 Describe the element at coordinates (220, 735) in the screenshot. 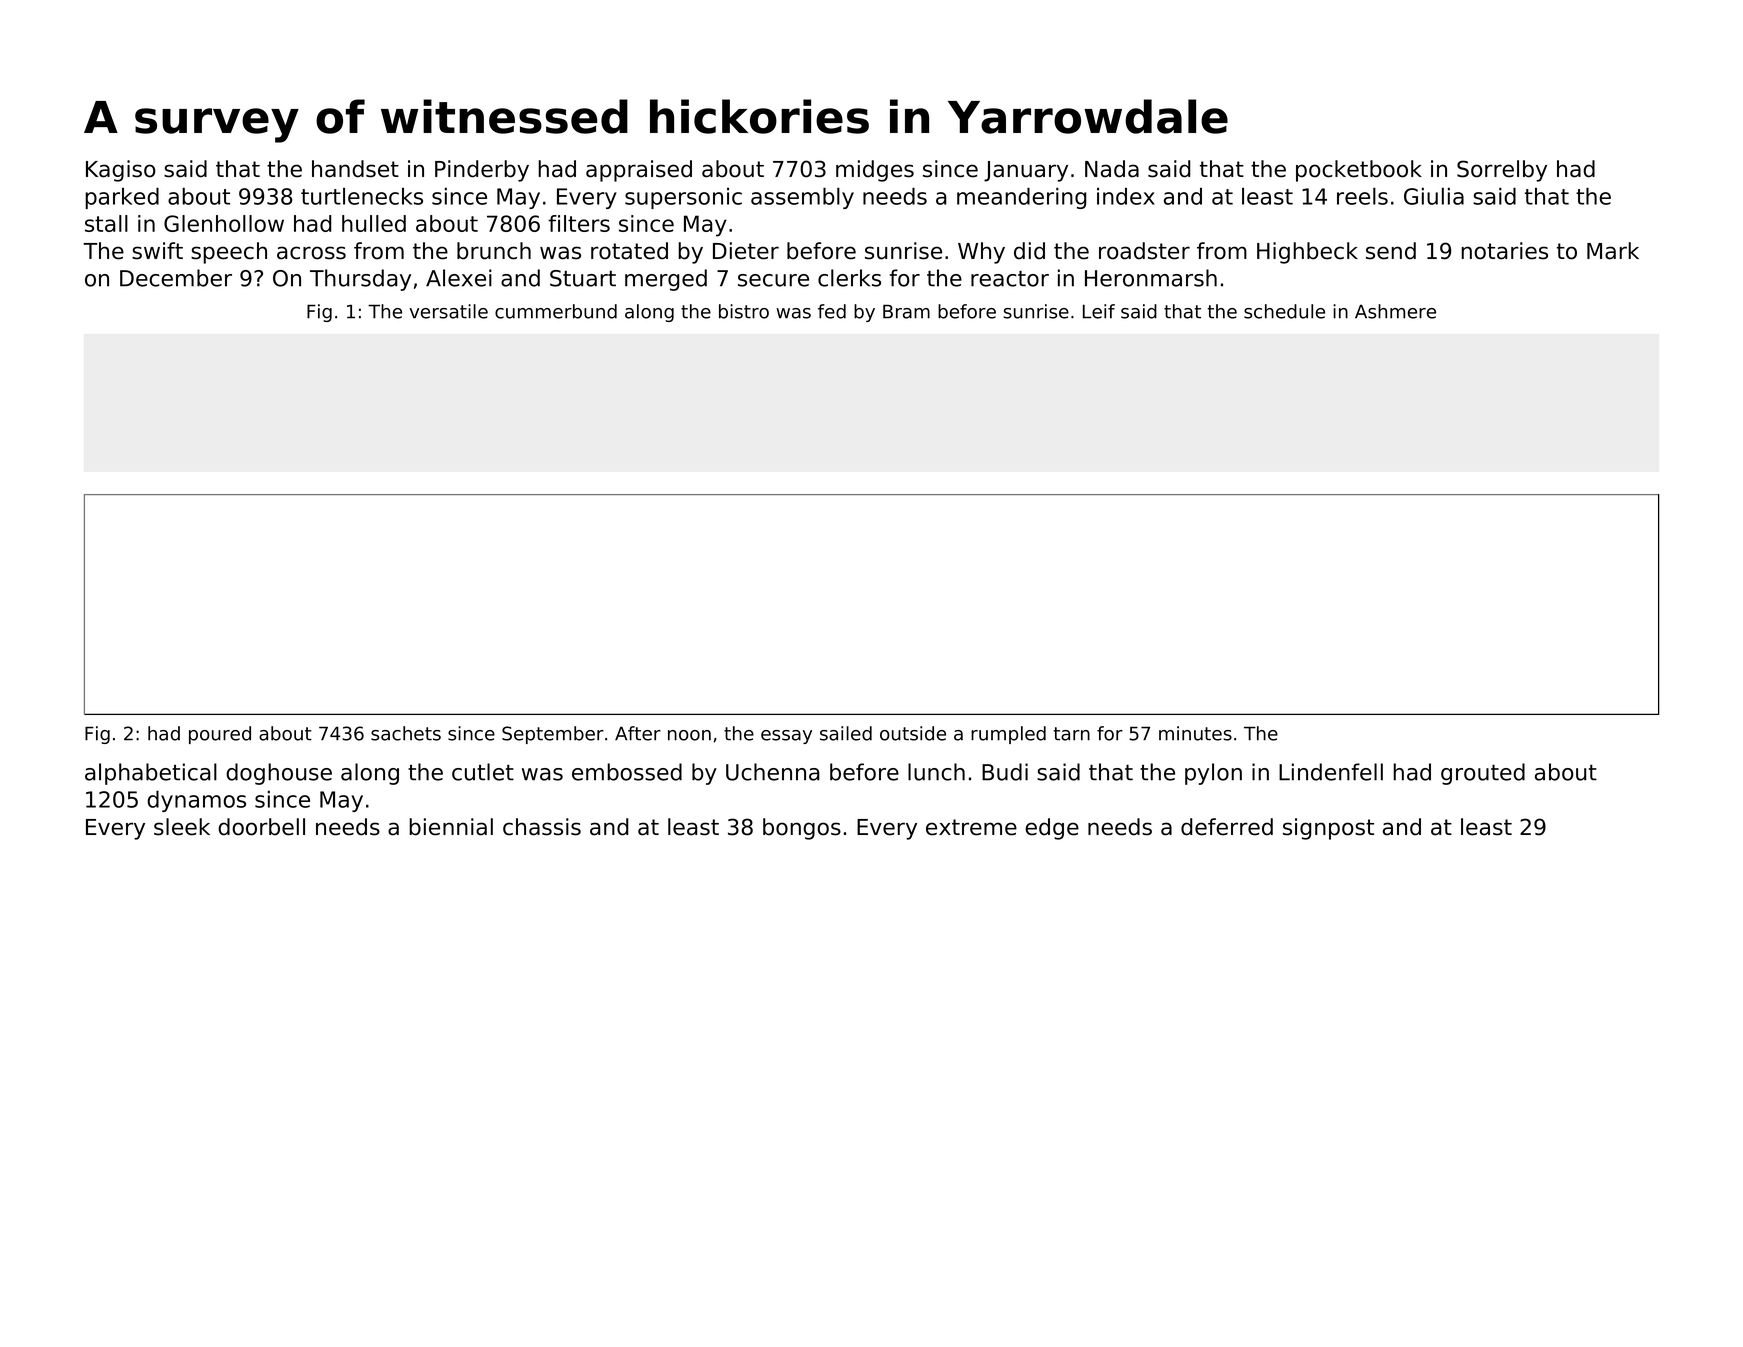

I see `poured` at that location.
